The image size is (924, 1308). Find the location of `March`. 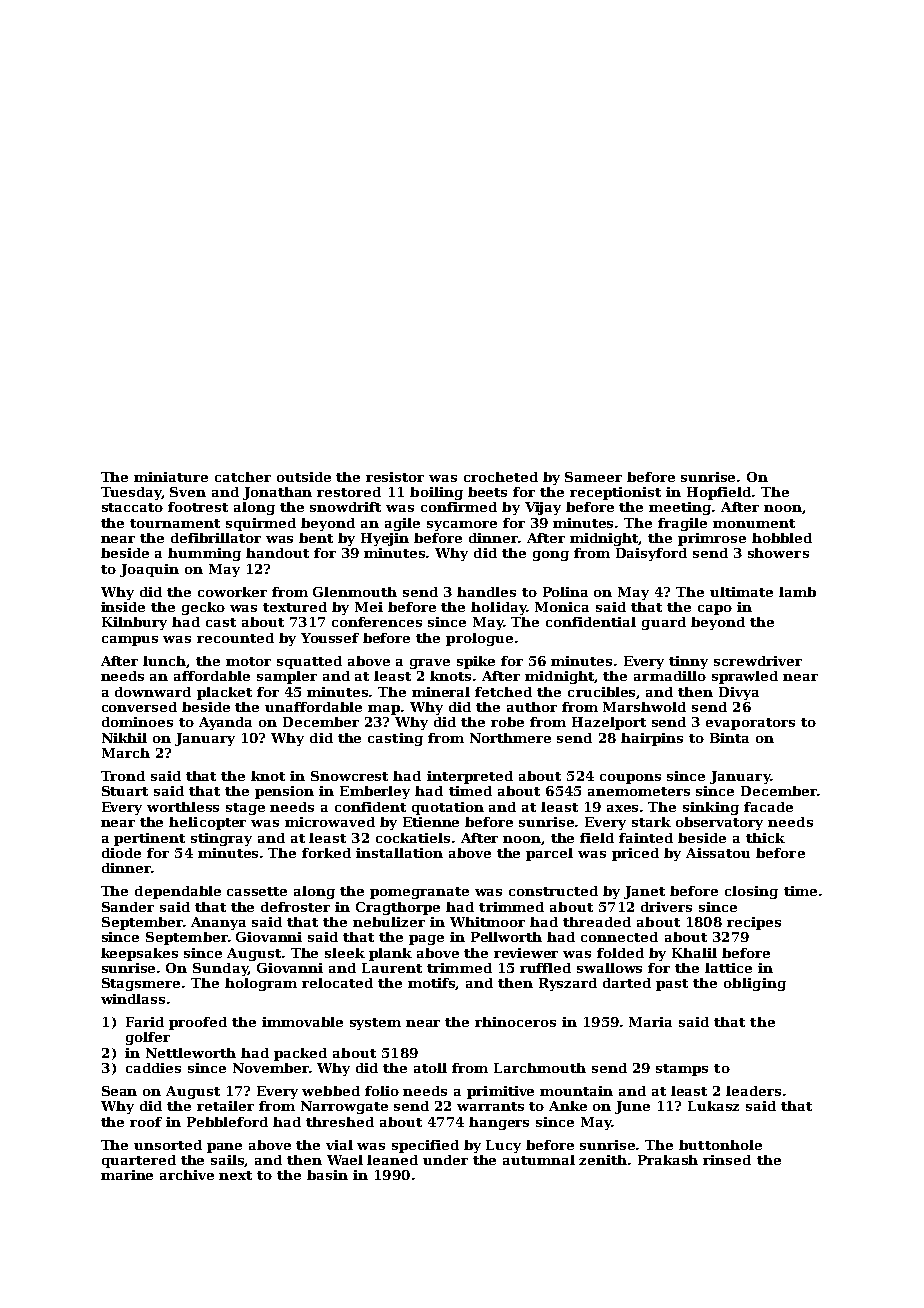

March is located at coordinates (126, 753).
